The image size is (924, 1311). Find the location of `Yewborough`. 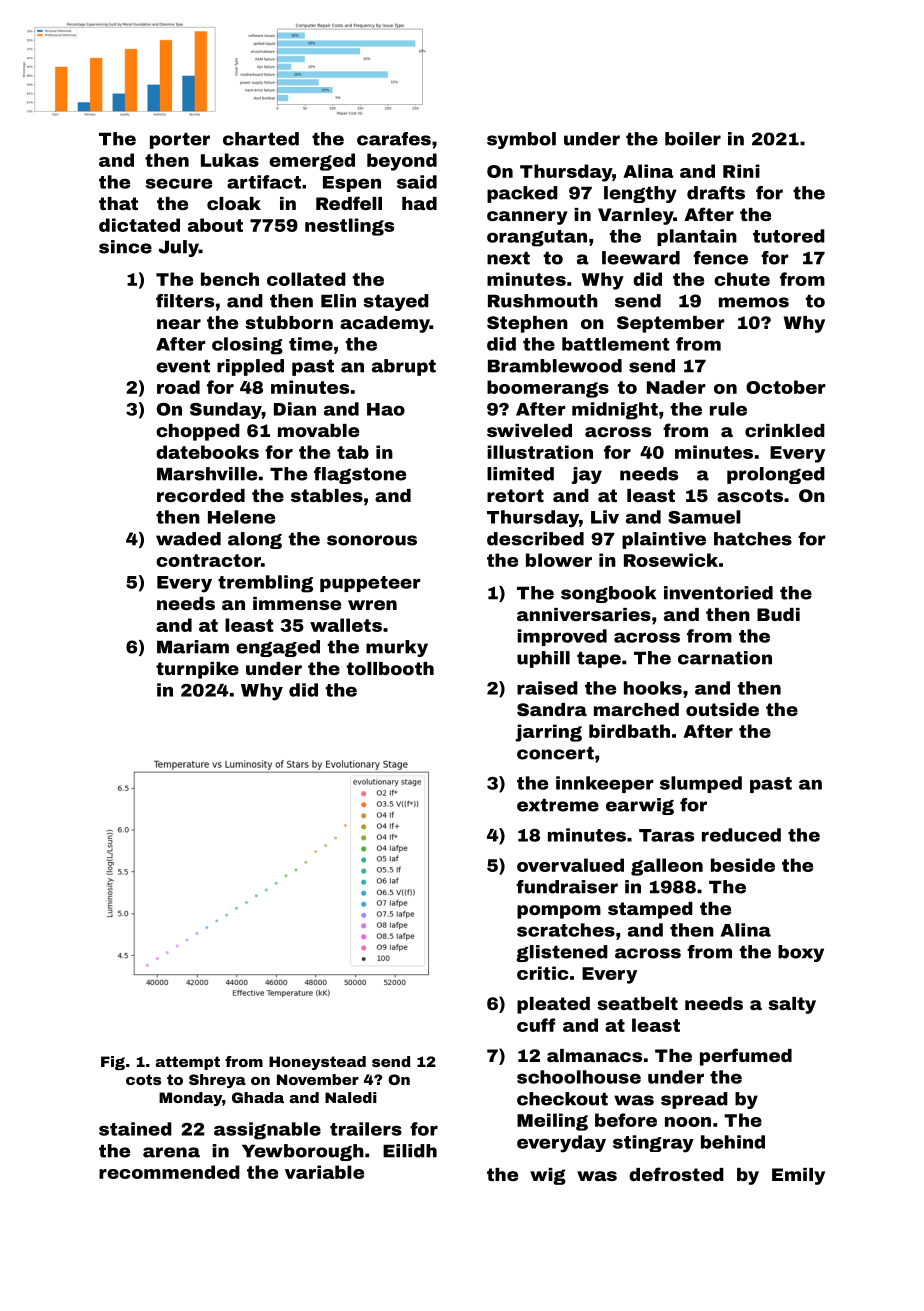

Yewborough is located at coordinates (303, 1152).
